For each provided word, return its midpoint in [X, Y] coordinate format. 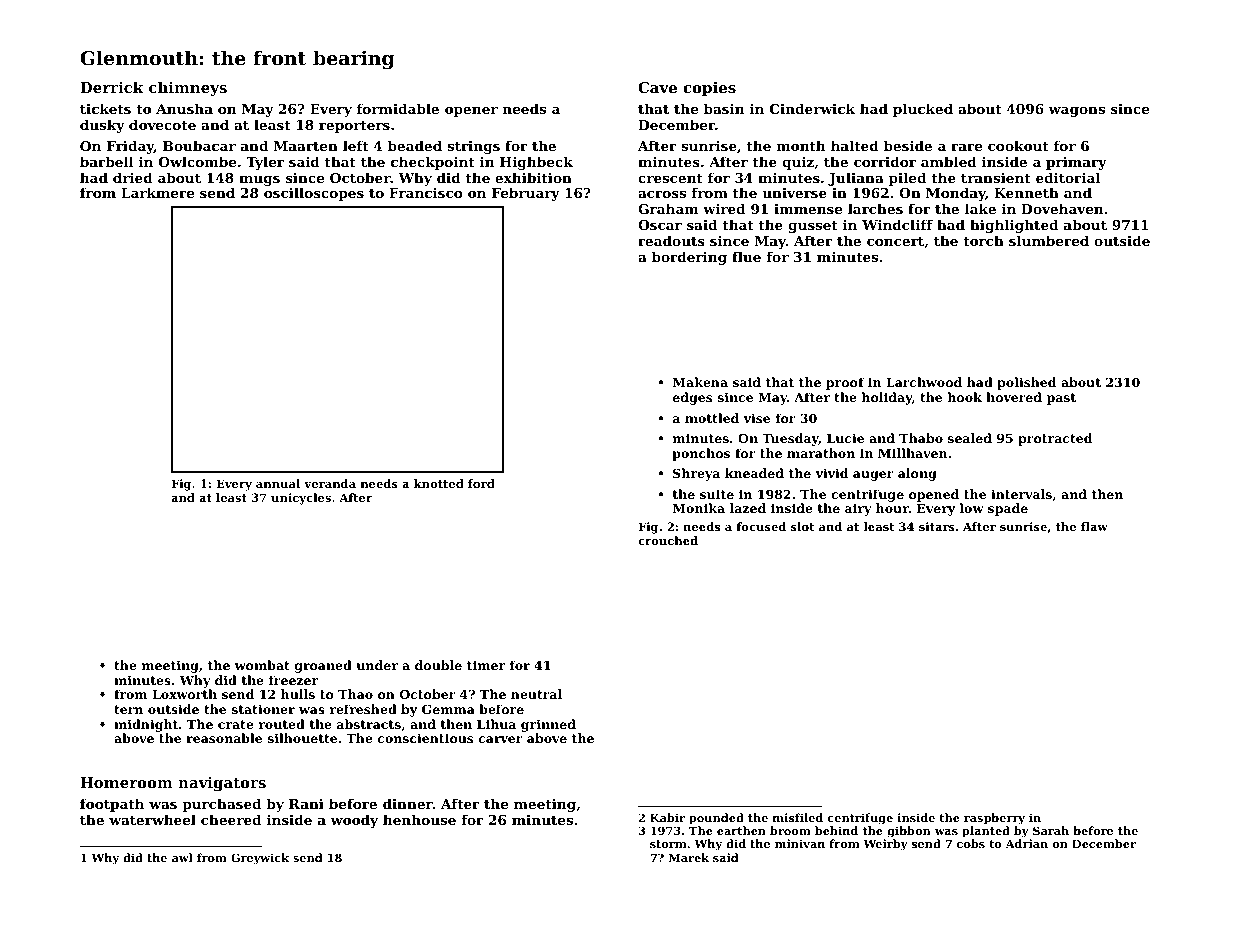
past [1061, 399]
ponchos [701, 454]
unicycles [301, 499]
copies [709, 88]
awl [182, 857]
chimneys [188, 89]
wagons [1076, 112]
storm [668, 844]
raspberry [994, 819]
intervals [1021, 494]
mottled [712, 418]
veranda [330, 483]
